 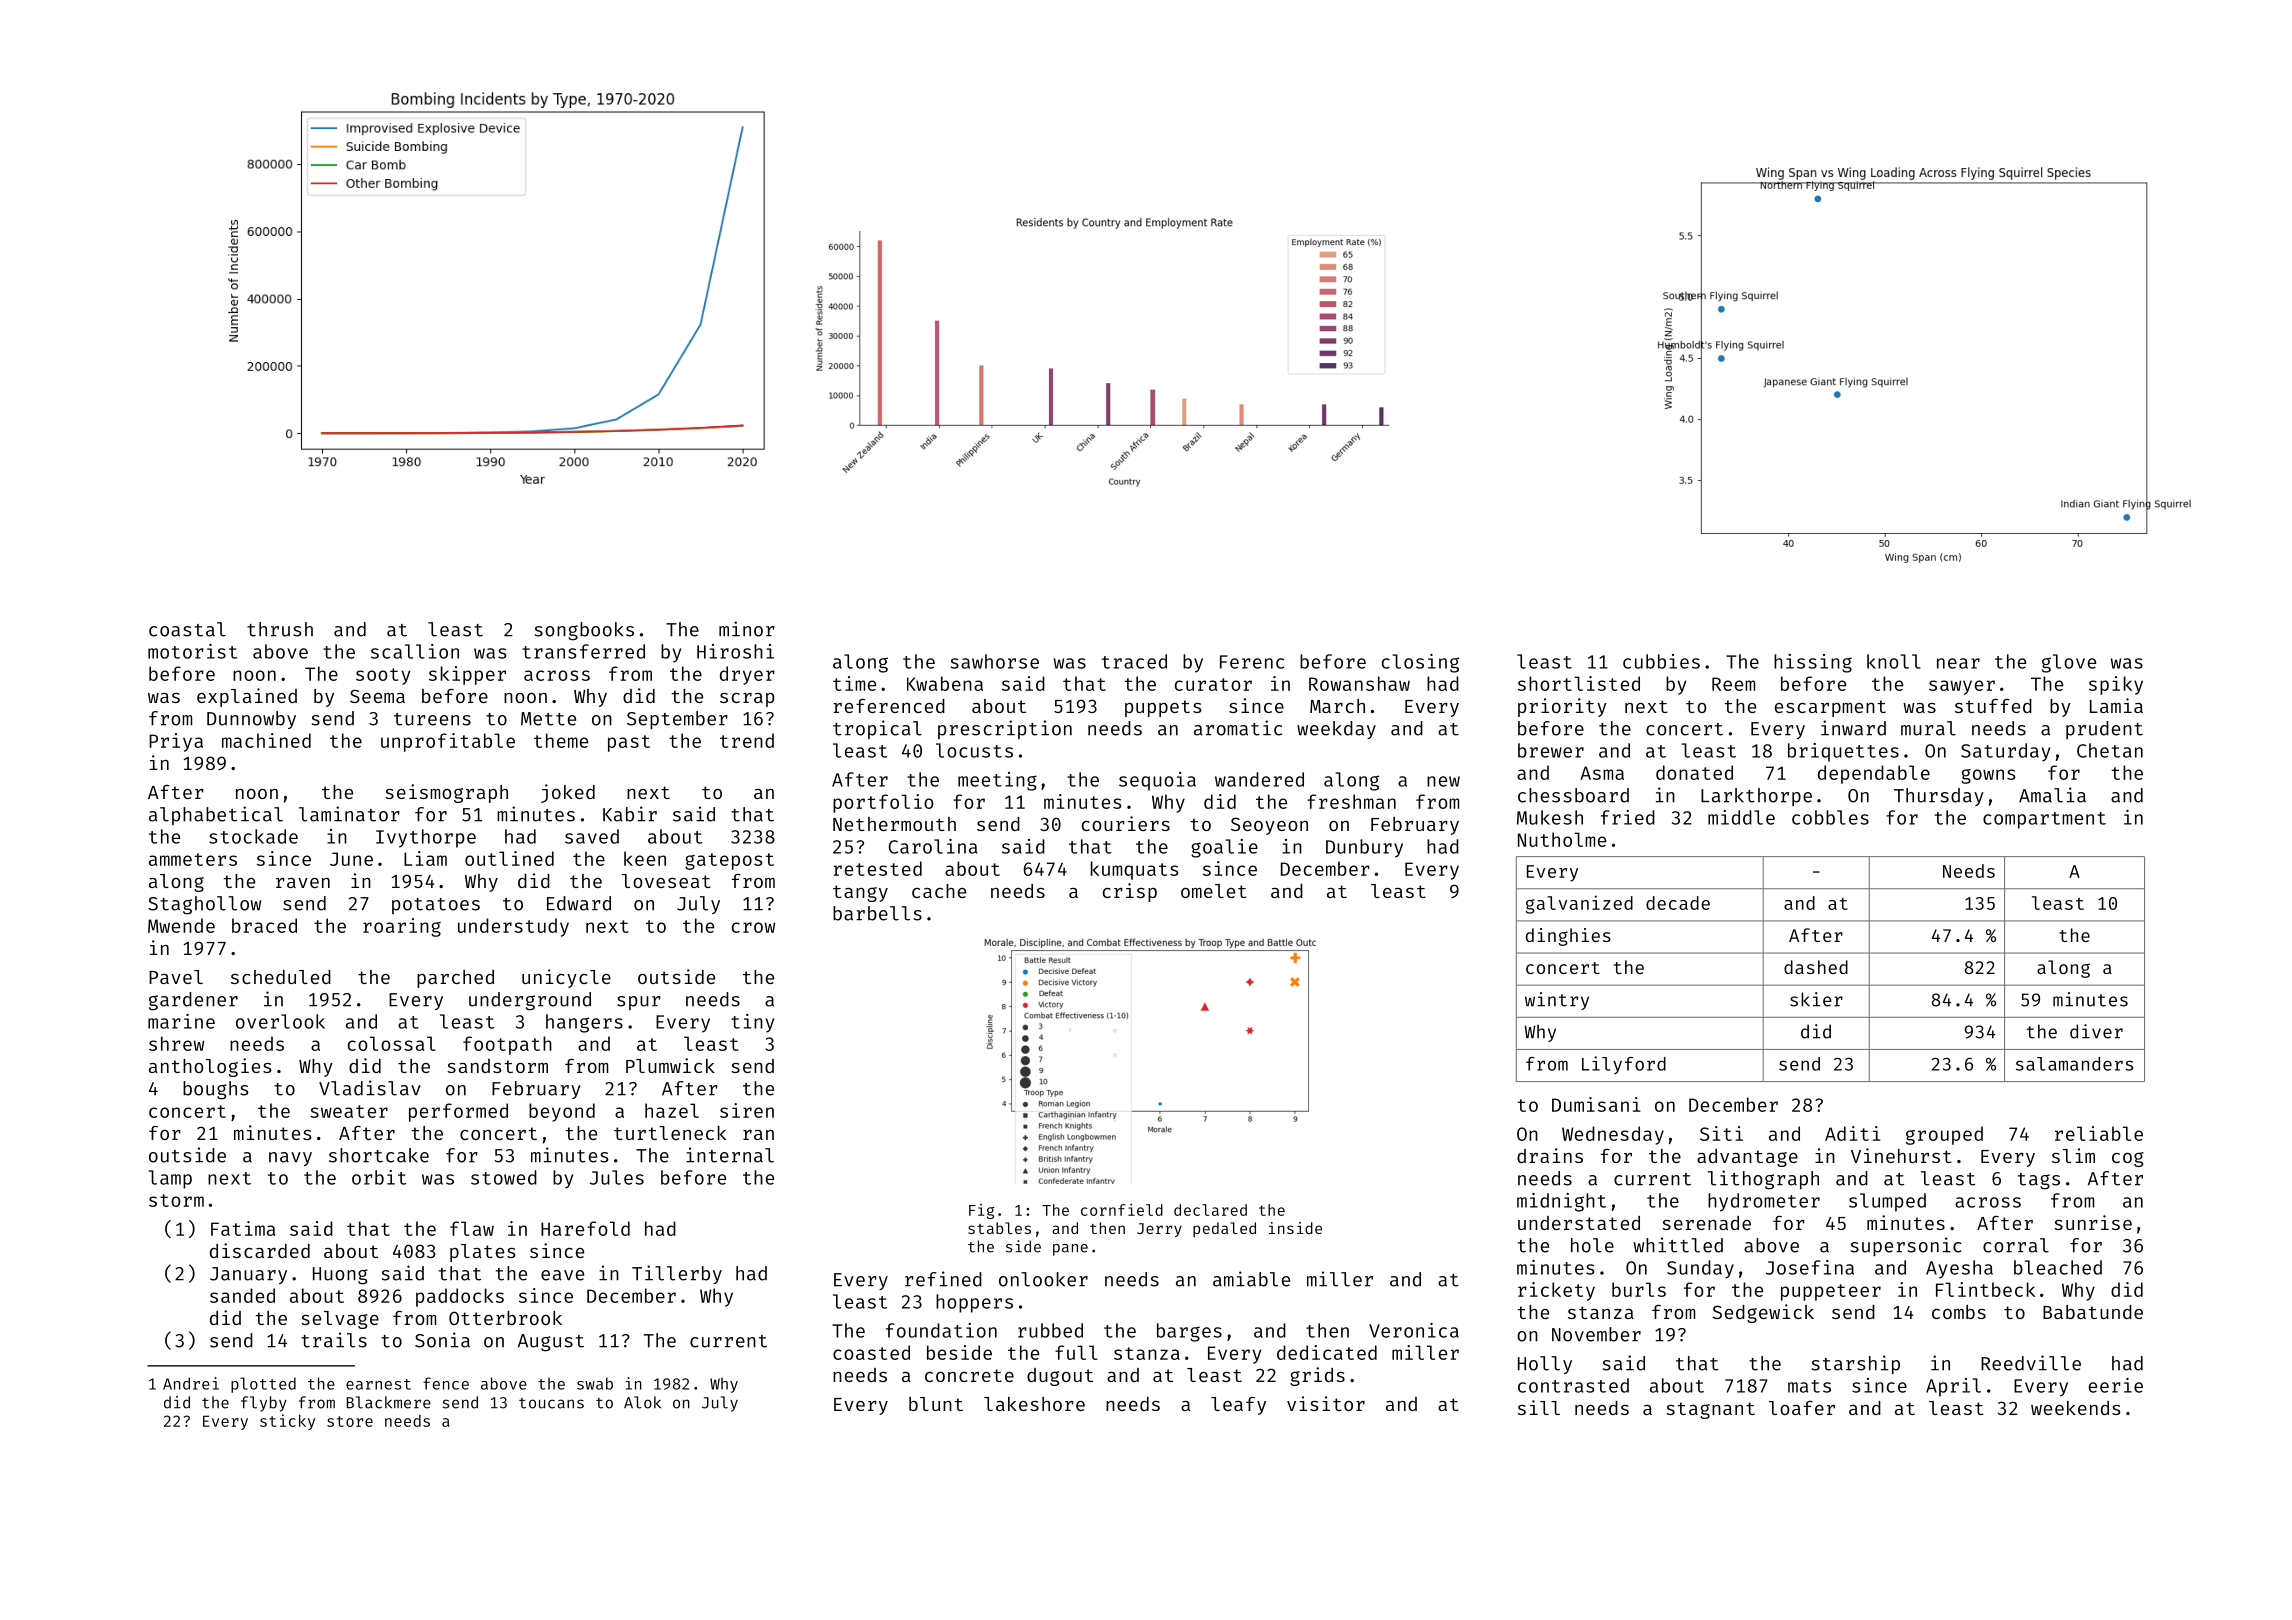 What do you see at coordinates (551, 1403) in the page?
I see `toucans` at bounding box center [551, 1403].
